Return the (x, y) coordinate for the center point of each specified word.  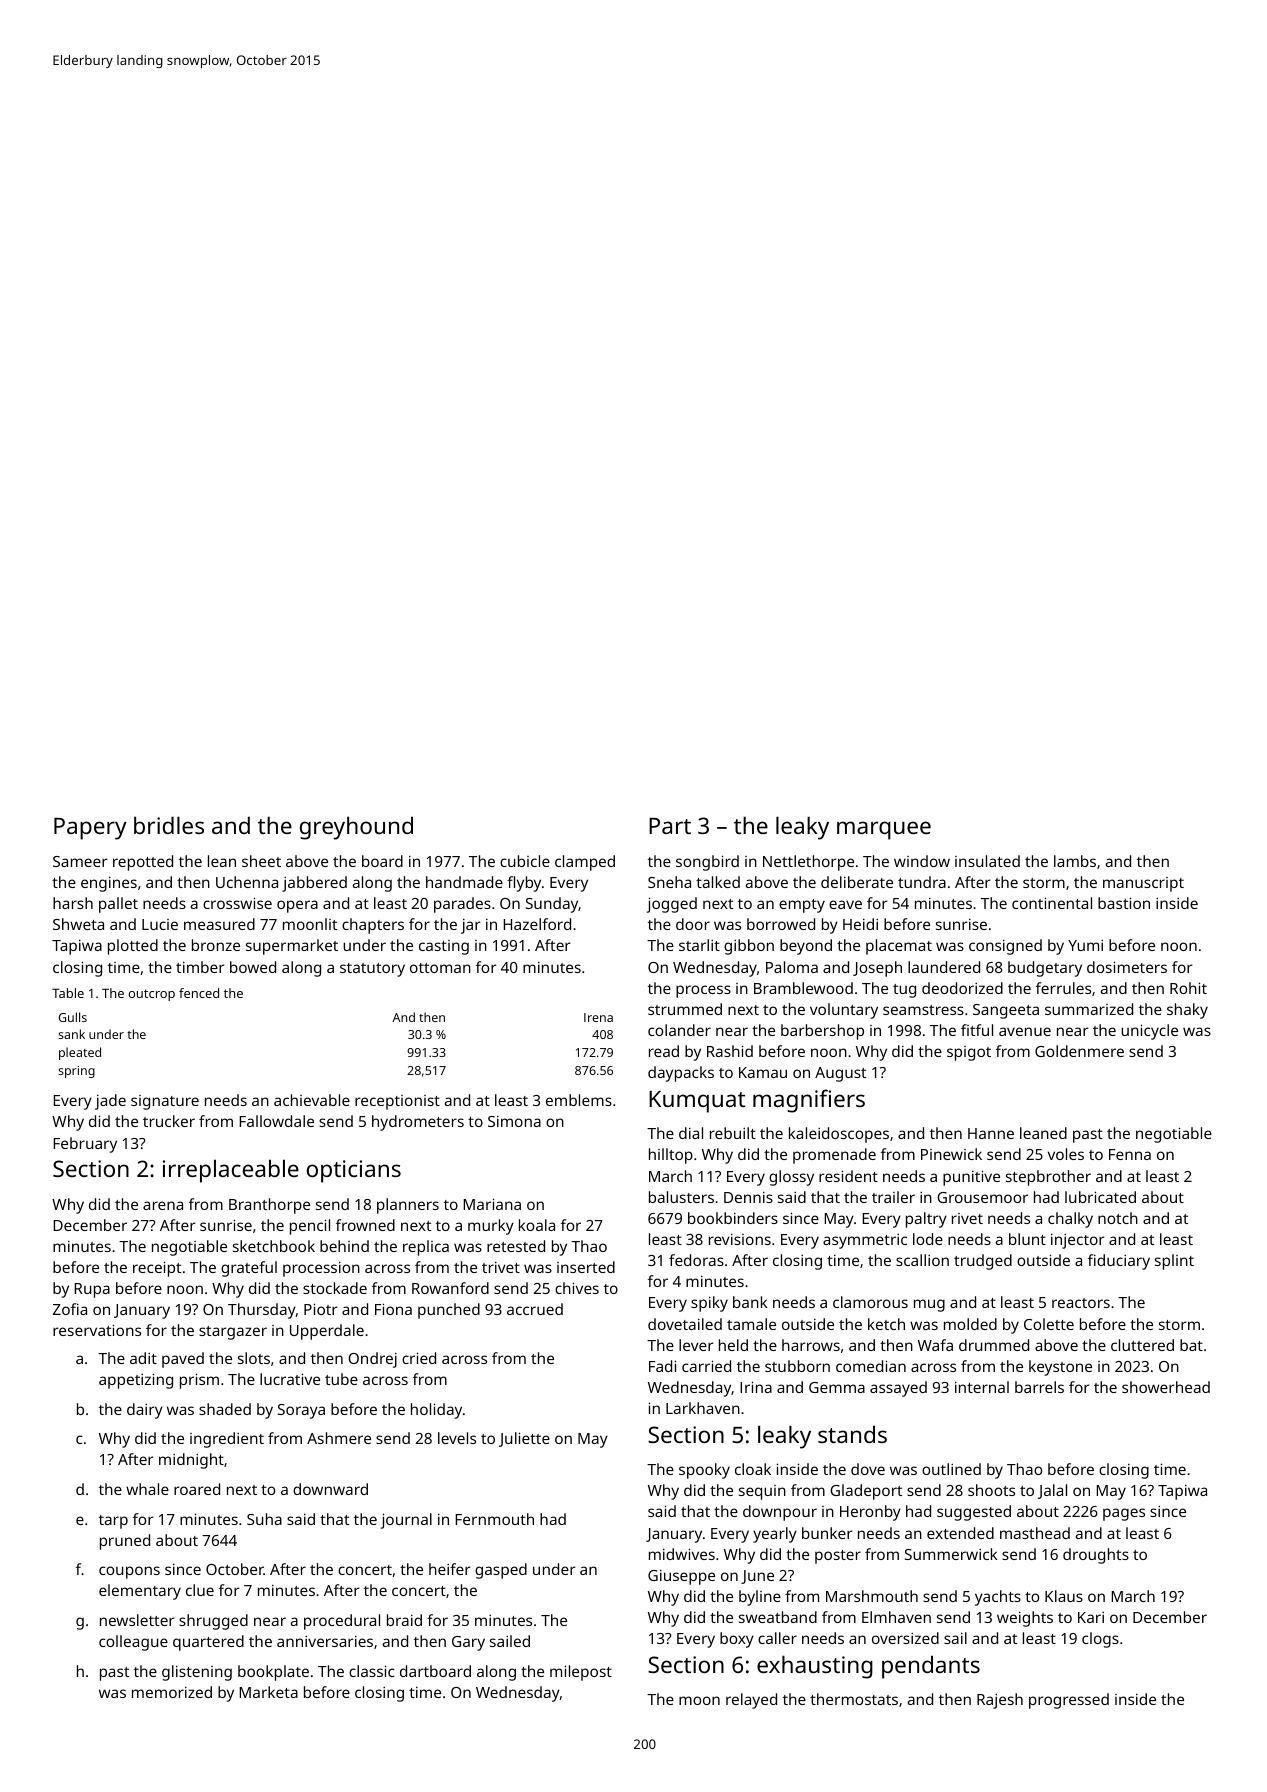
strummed (685, 1009)
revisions (740, 1239)
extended (960, 1533)
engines (109, 884)
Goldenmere (1079, 1051)
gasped (501, 1571)
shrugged (213, 1622)
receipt (157, 1269)
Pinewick (951, 1154)
